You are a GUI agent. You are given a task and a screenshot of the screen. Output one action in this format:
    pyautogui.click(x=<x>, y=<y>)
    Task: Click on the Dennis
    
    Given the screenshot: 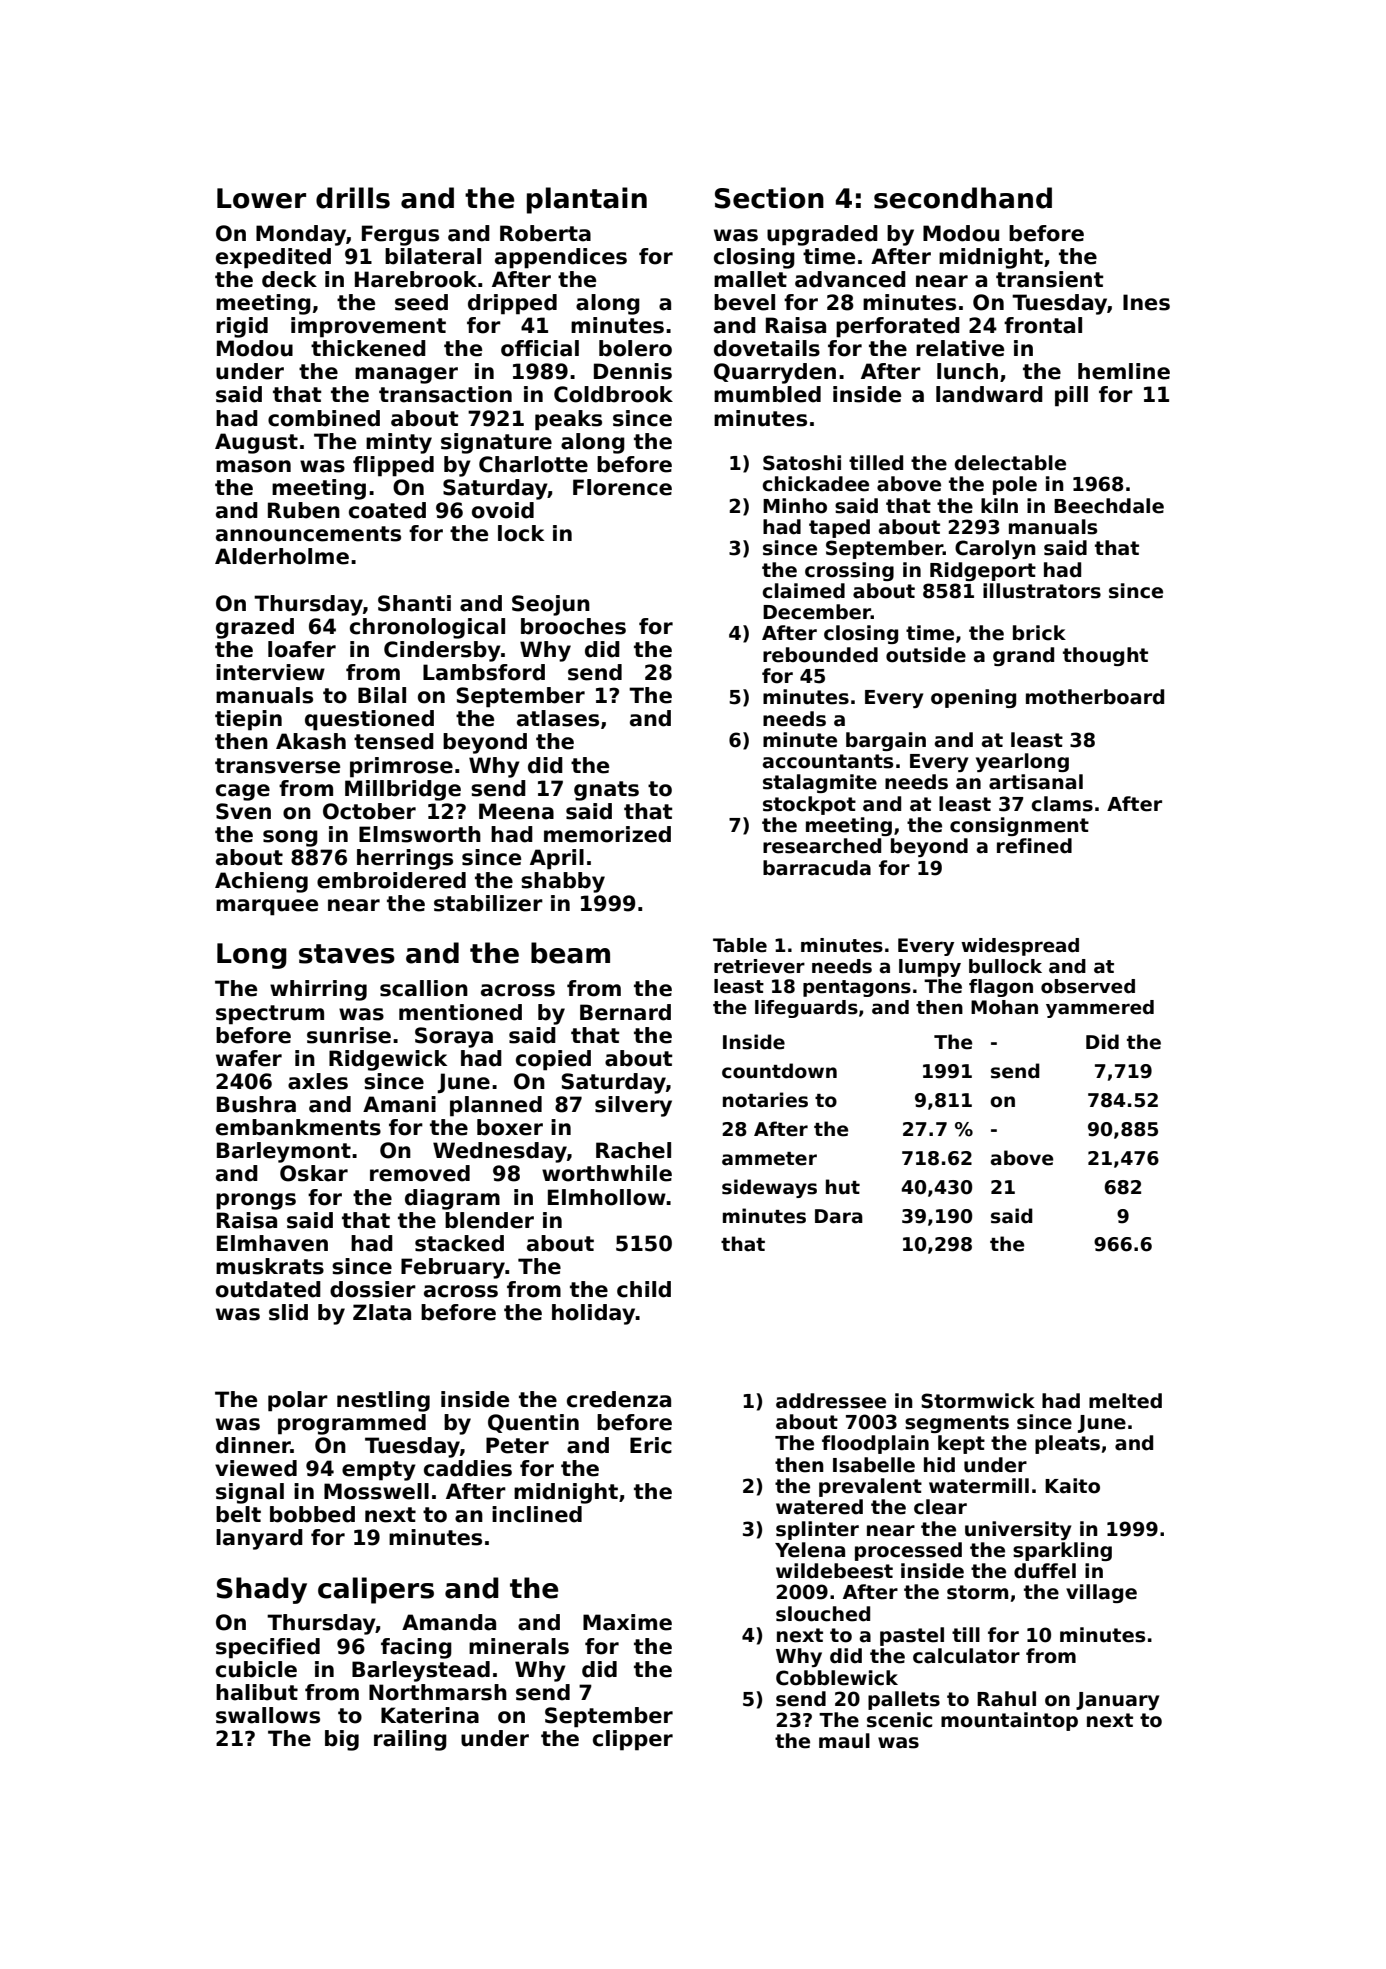 What is the action you would take?
    pyautogui.click(x=633, y=371)
